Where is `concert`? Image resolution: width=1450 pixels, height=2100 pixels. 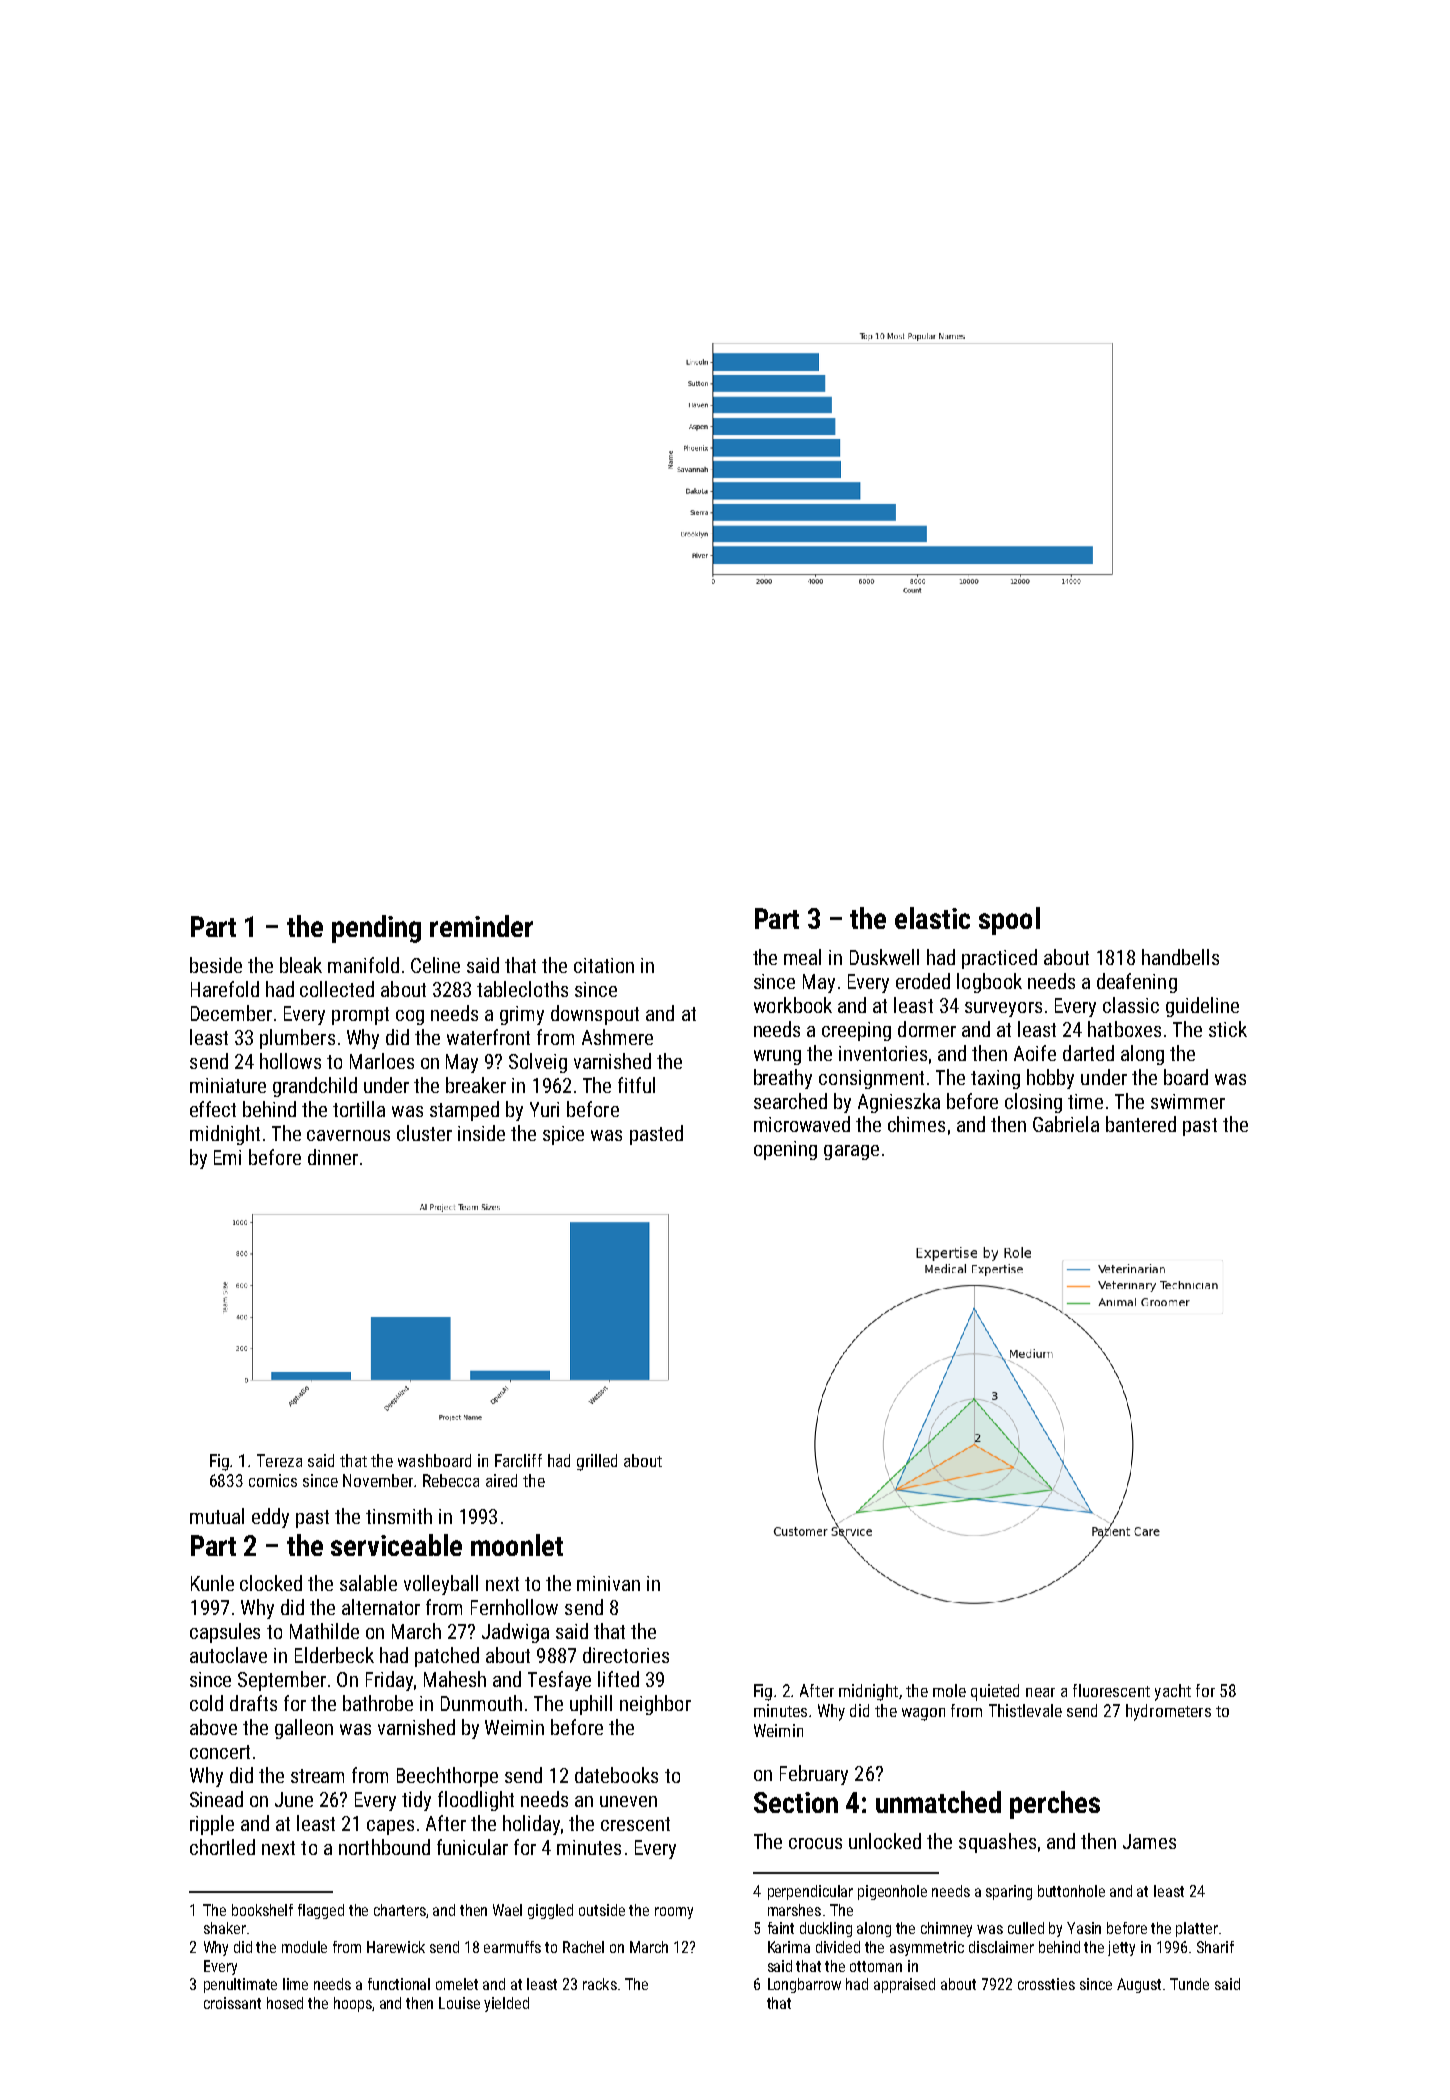 concert is located at coordinates (220, 1752).
